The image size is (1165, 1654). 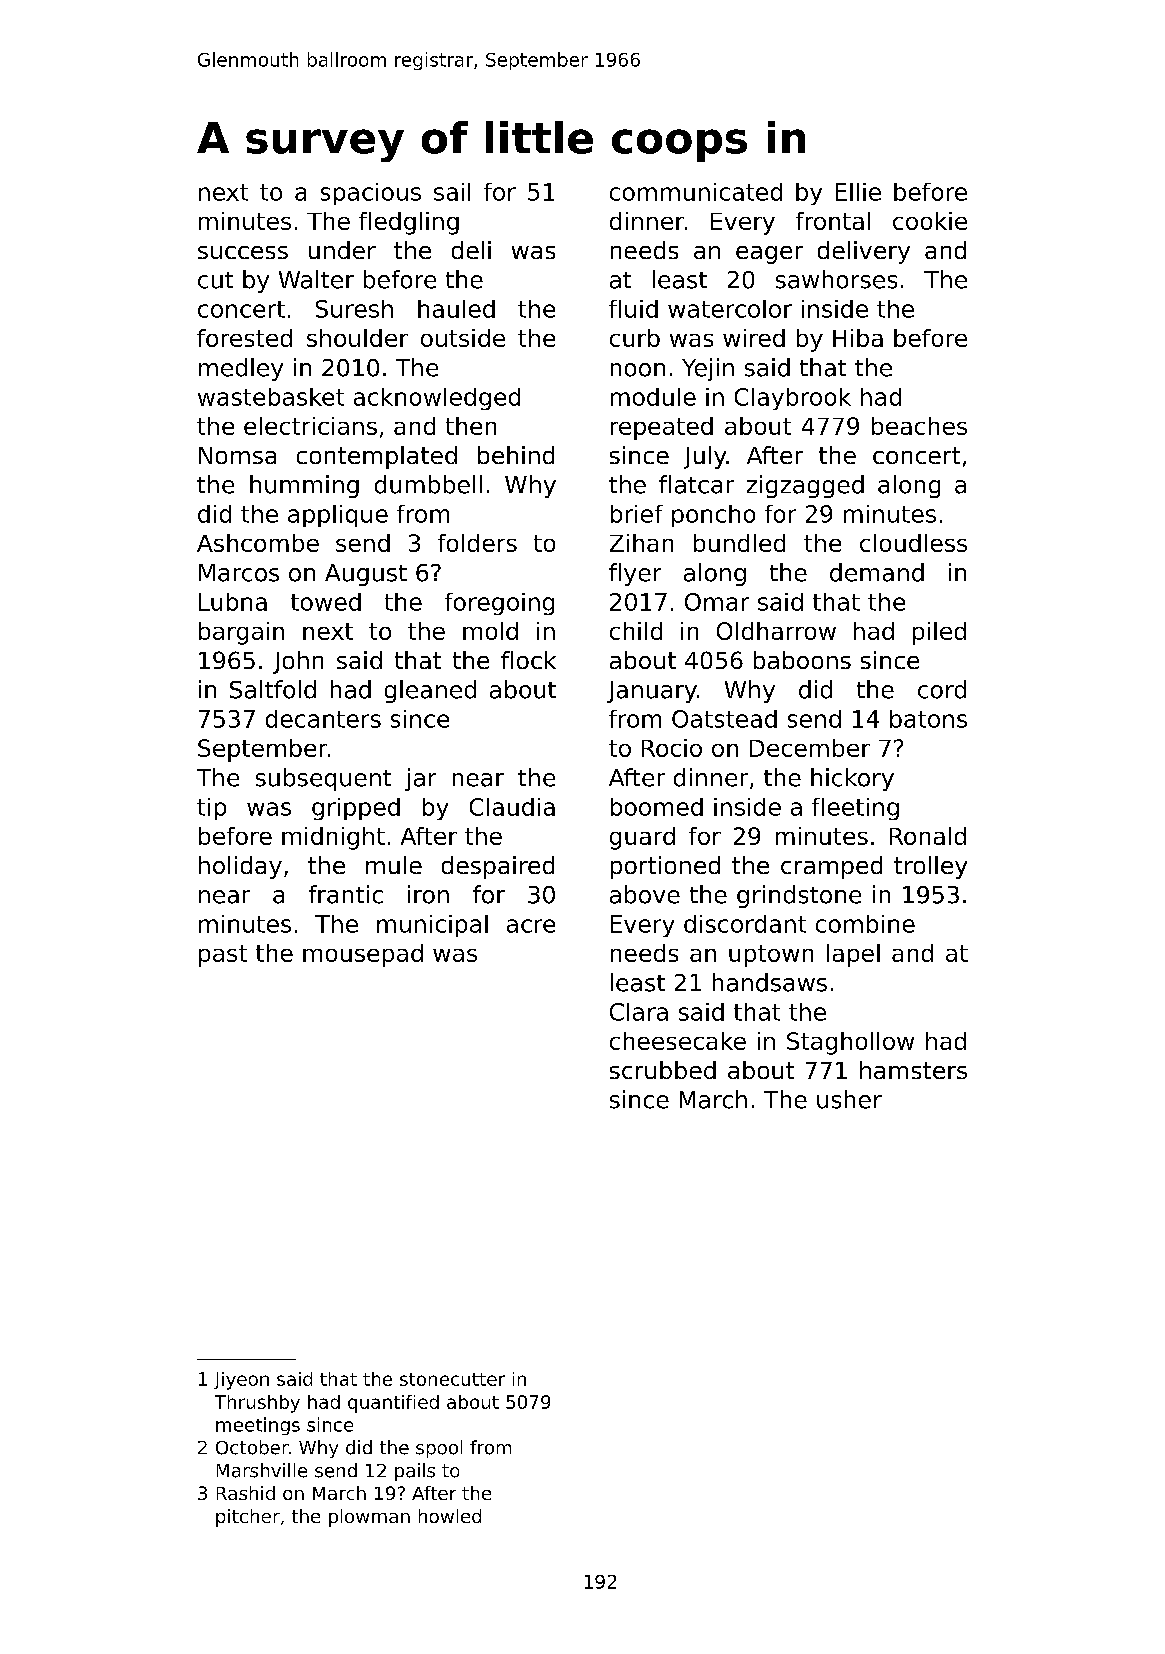 What do you see at coordinates (653, 397) in the document?
I see `module` at bounding box center [653, 397].
